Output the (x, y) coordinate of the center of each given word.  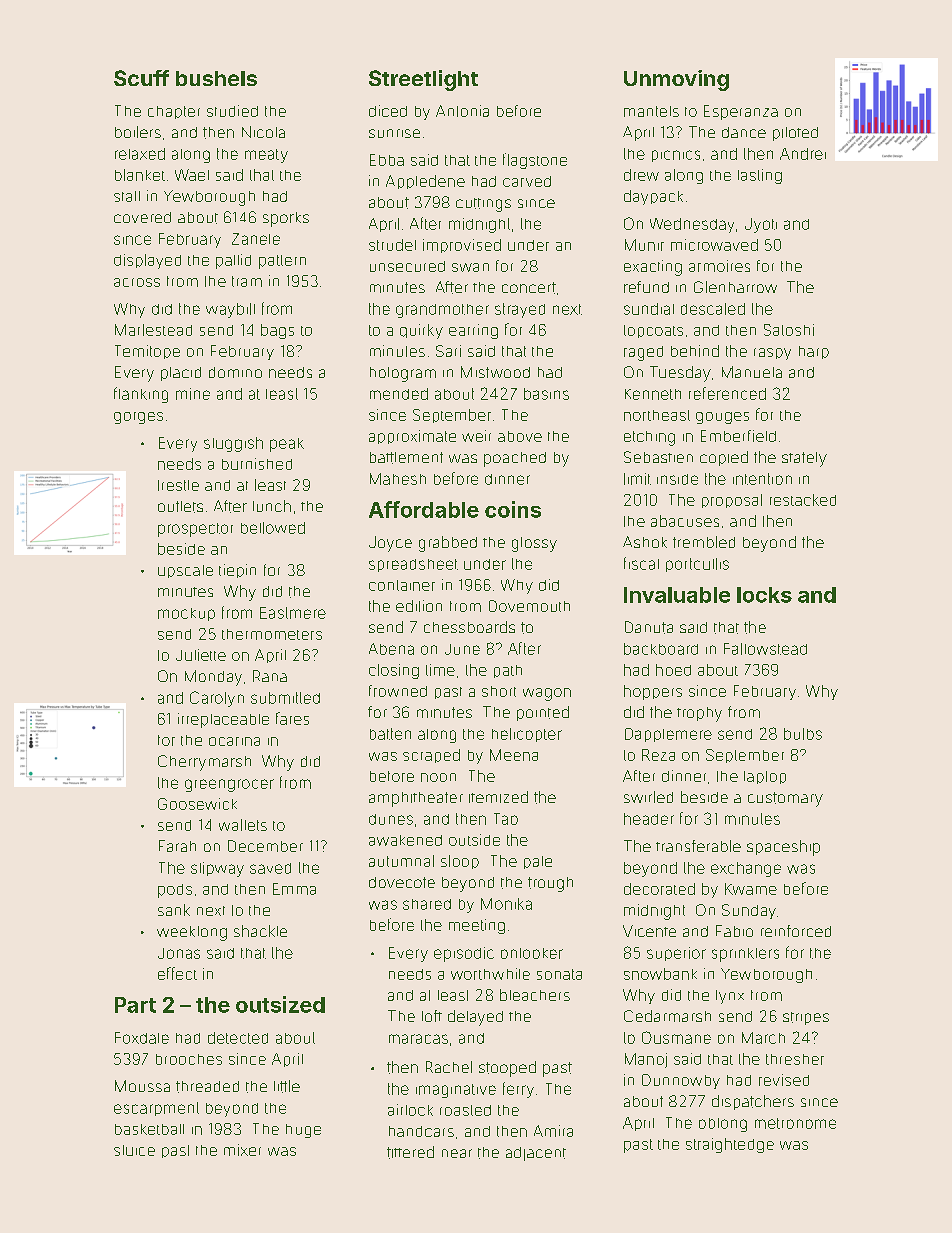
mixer (242, 1150)
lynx (730, 997)
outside (474, 840)
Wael (192, 175)
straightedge (730, 1145)
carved (527, 181)
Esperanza (741, 112)
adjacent (536, 1154)
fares (292, 718)
